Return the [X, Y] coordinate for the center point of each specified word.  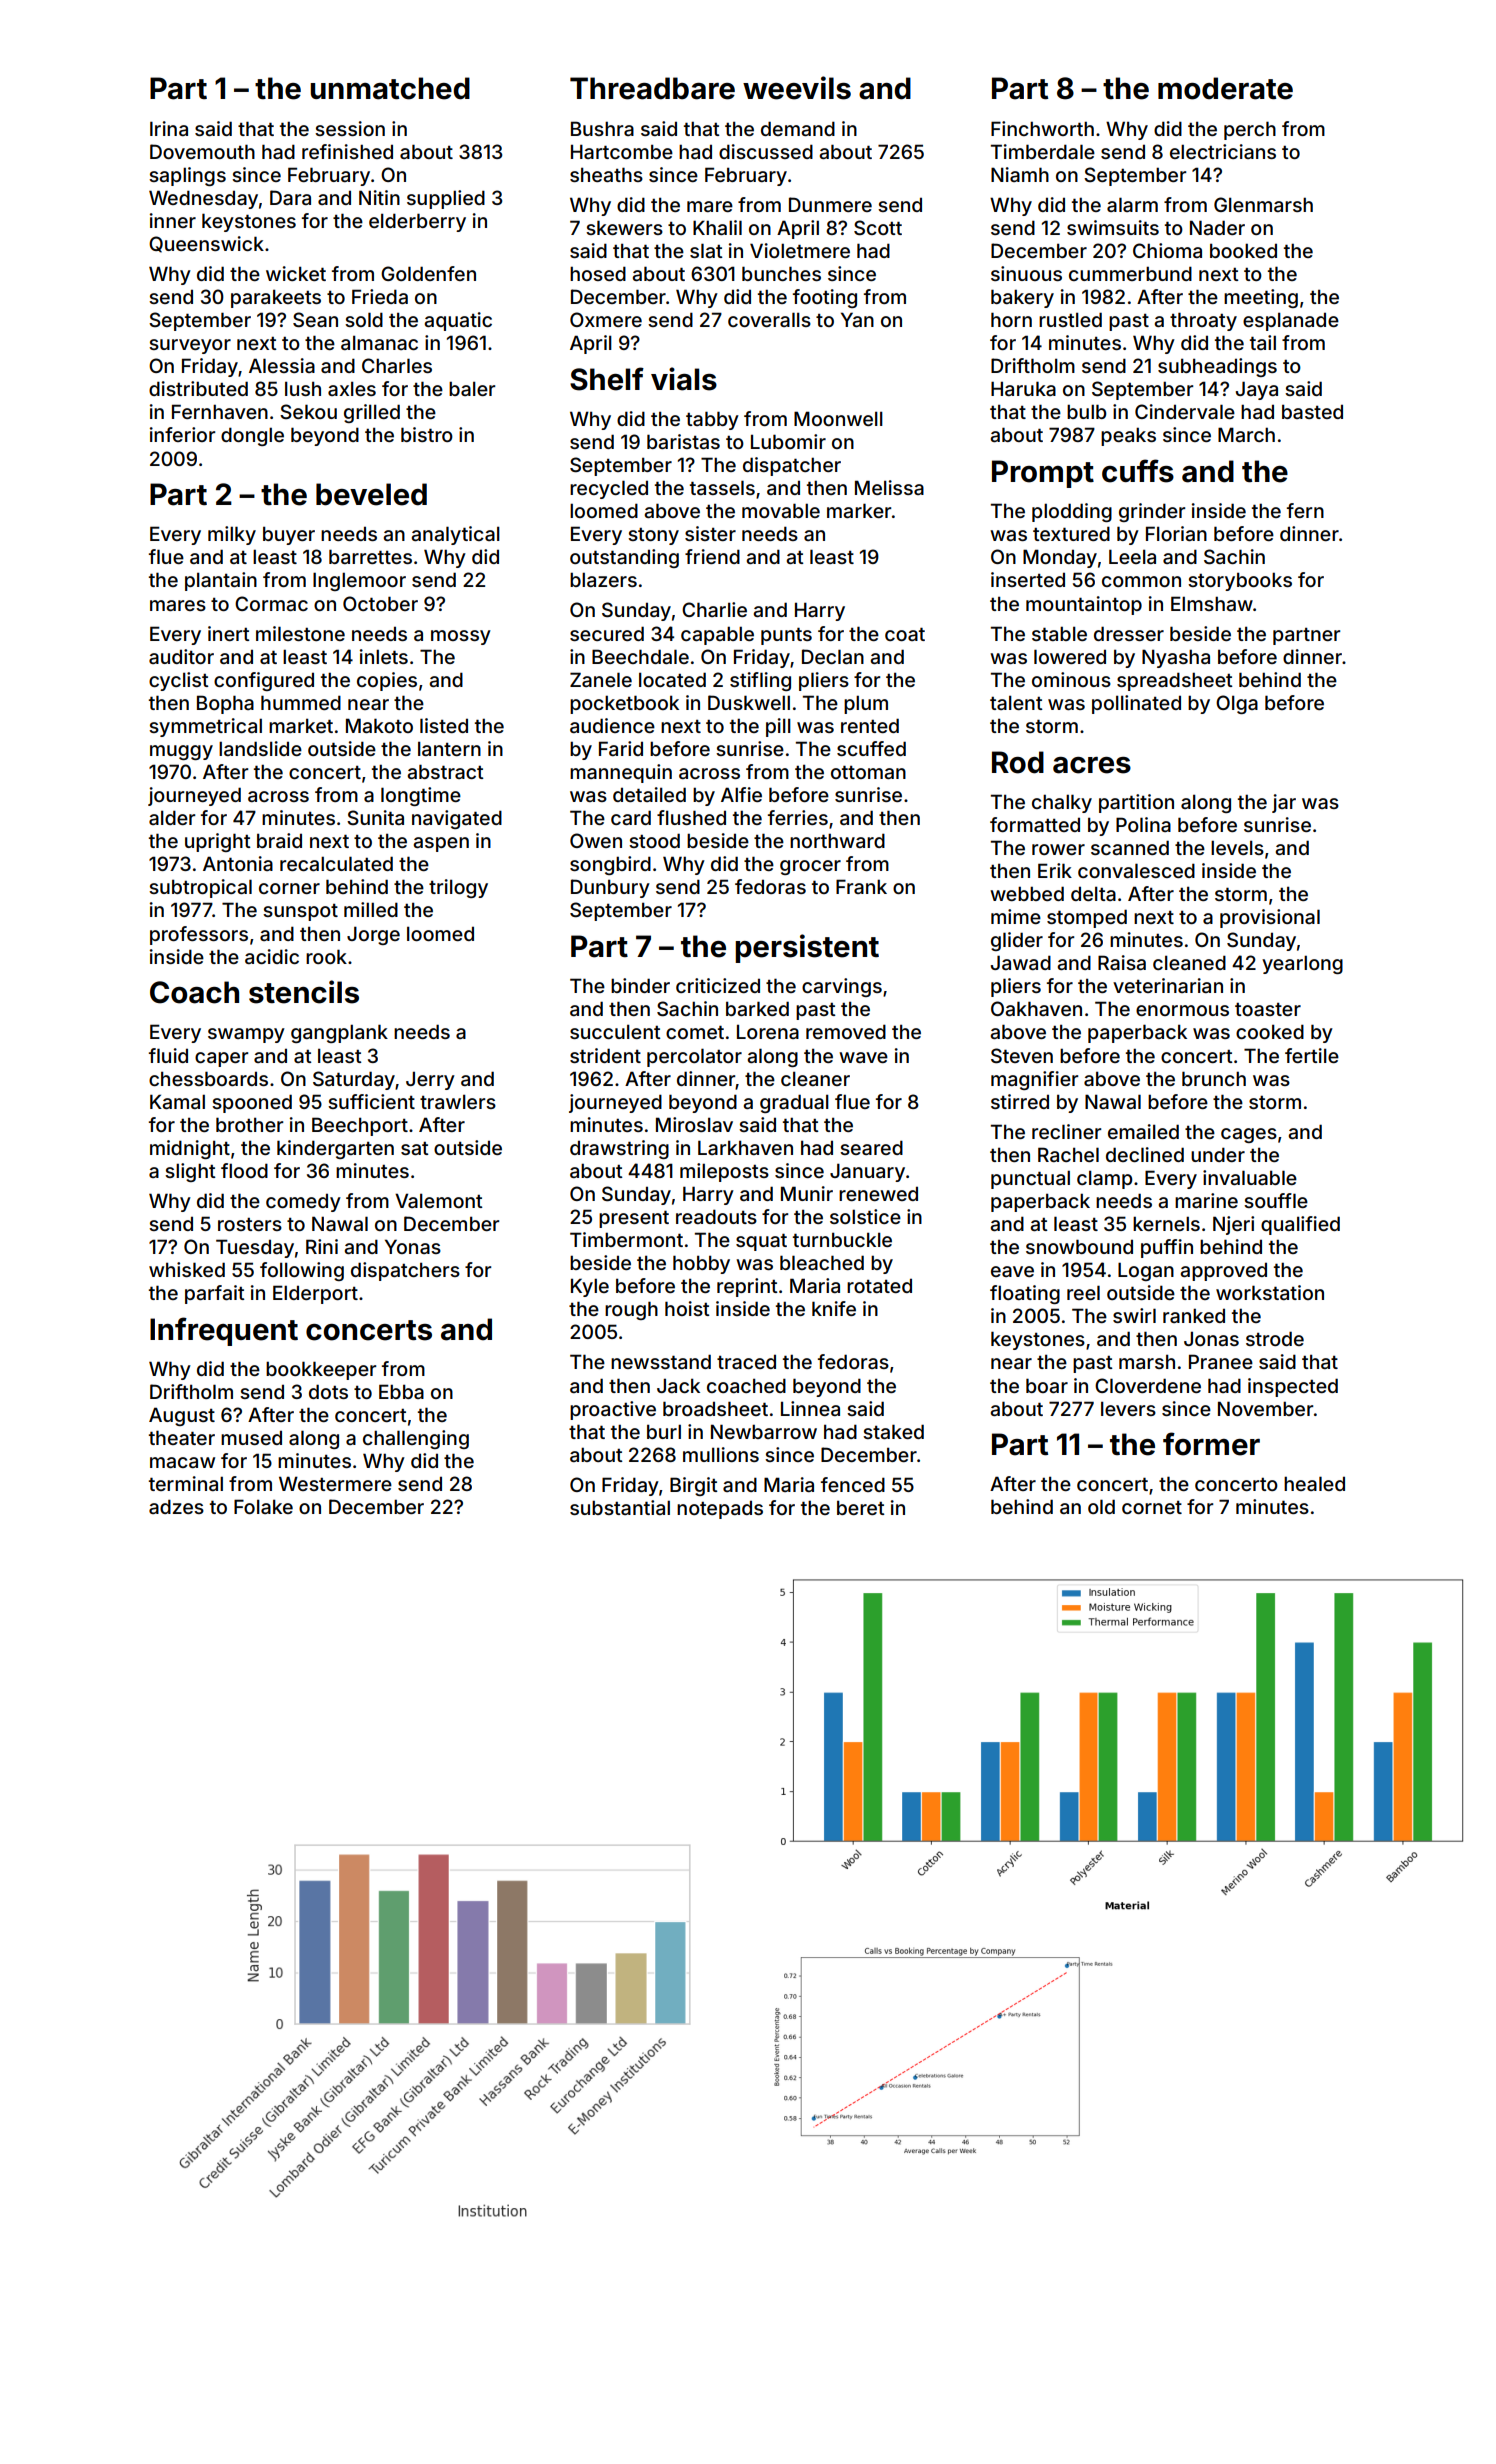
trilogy [458, 888]
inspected [1293, 1387]
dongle [252, 436]
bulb [1086, 411]
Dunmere [830, 204]
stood [654, 840]
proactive [613, 1410]
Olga [1237, 704]
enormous [1182, 1010]
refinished [347, 151]
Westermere [335, 1483]
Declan [833, 656]
